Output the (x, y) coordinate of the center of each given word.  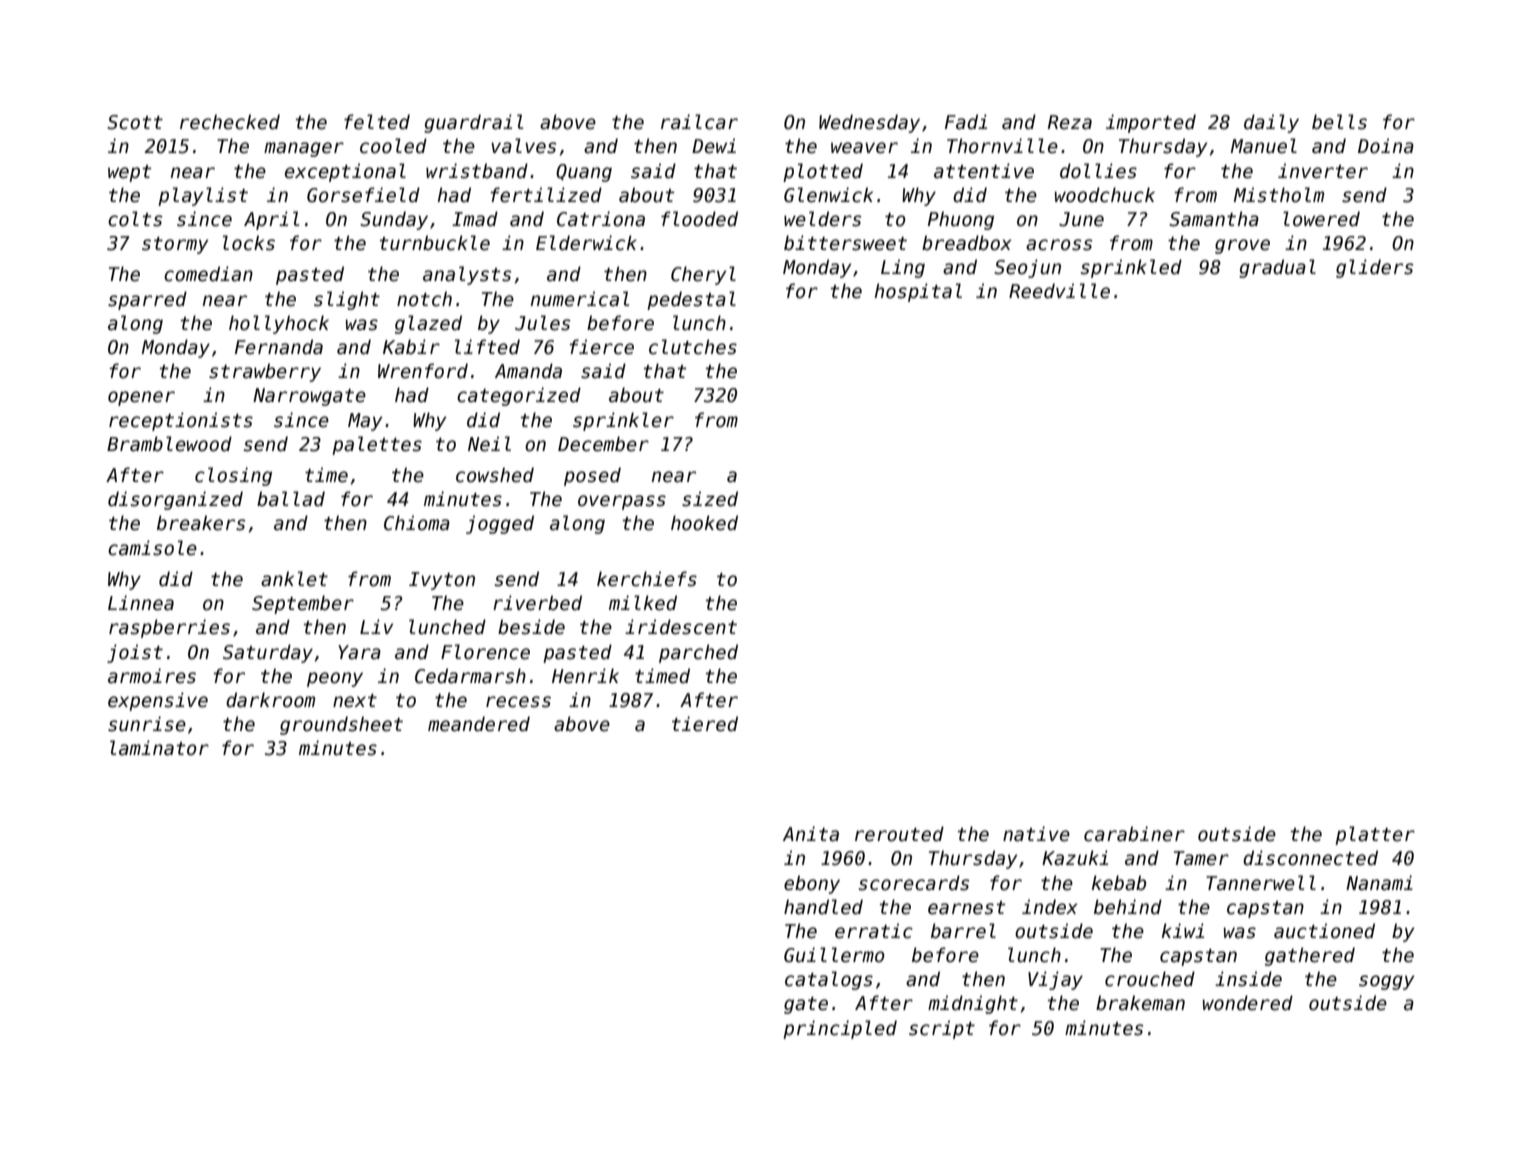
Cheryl (703, 275)
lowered (1321, 219)
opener (141, 398)
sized (710, 499)
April (271, 220)
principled (840, 1029)
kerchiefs (647, 579)
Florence (485, 652)
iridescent (681, 627)
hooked (704, 523)
